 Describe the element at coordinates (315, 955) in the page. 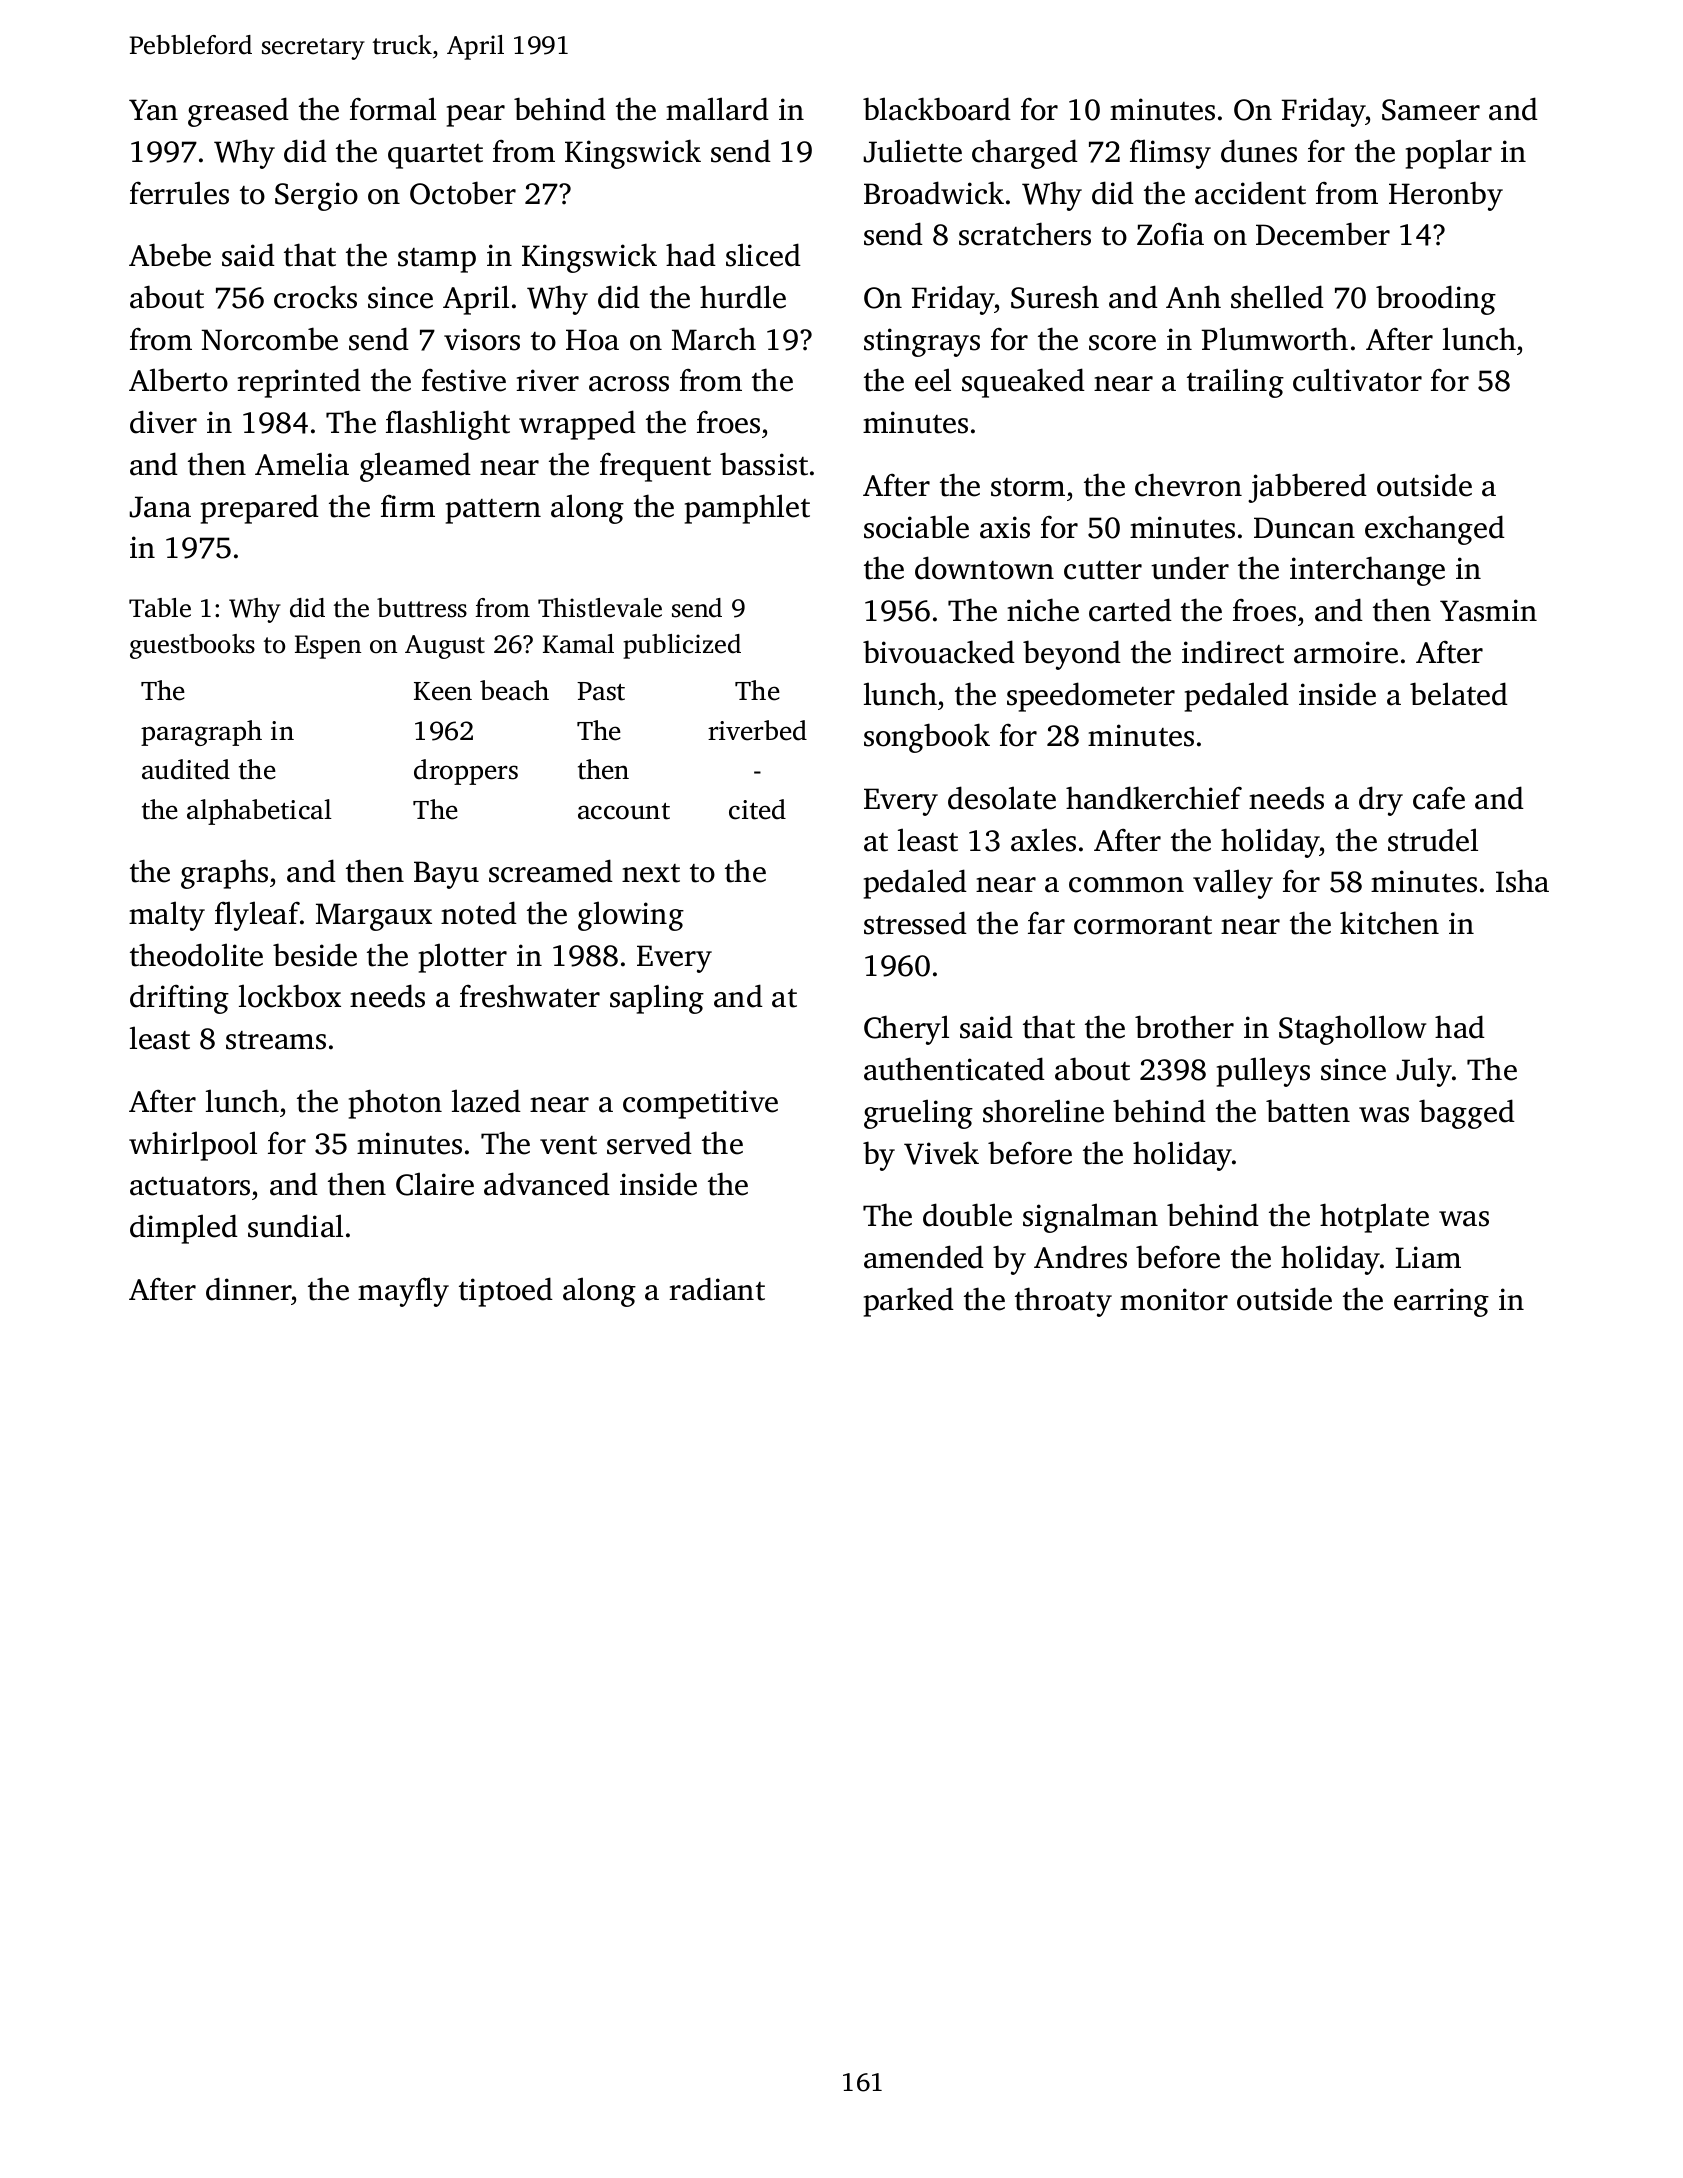

I see `beside` at that location.
